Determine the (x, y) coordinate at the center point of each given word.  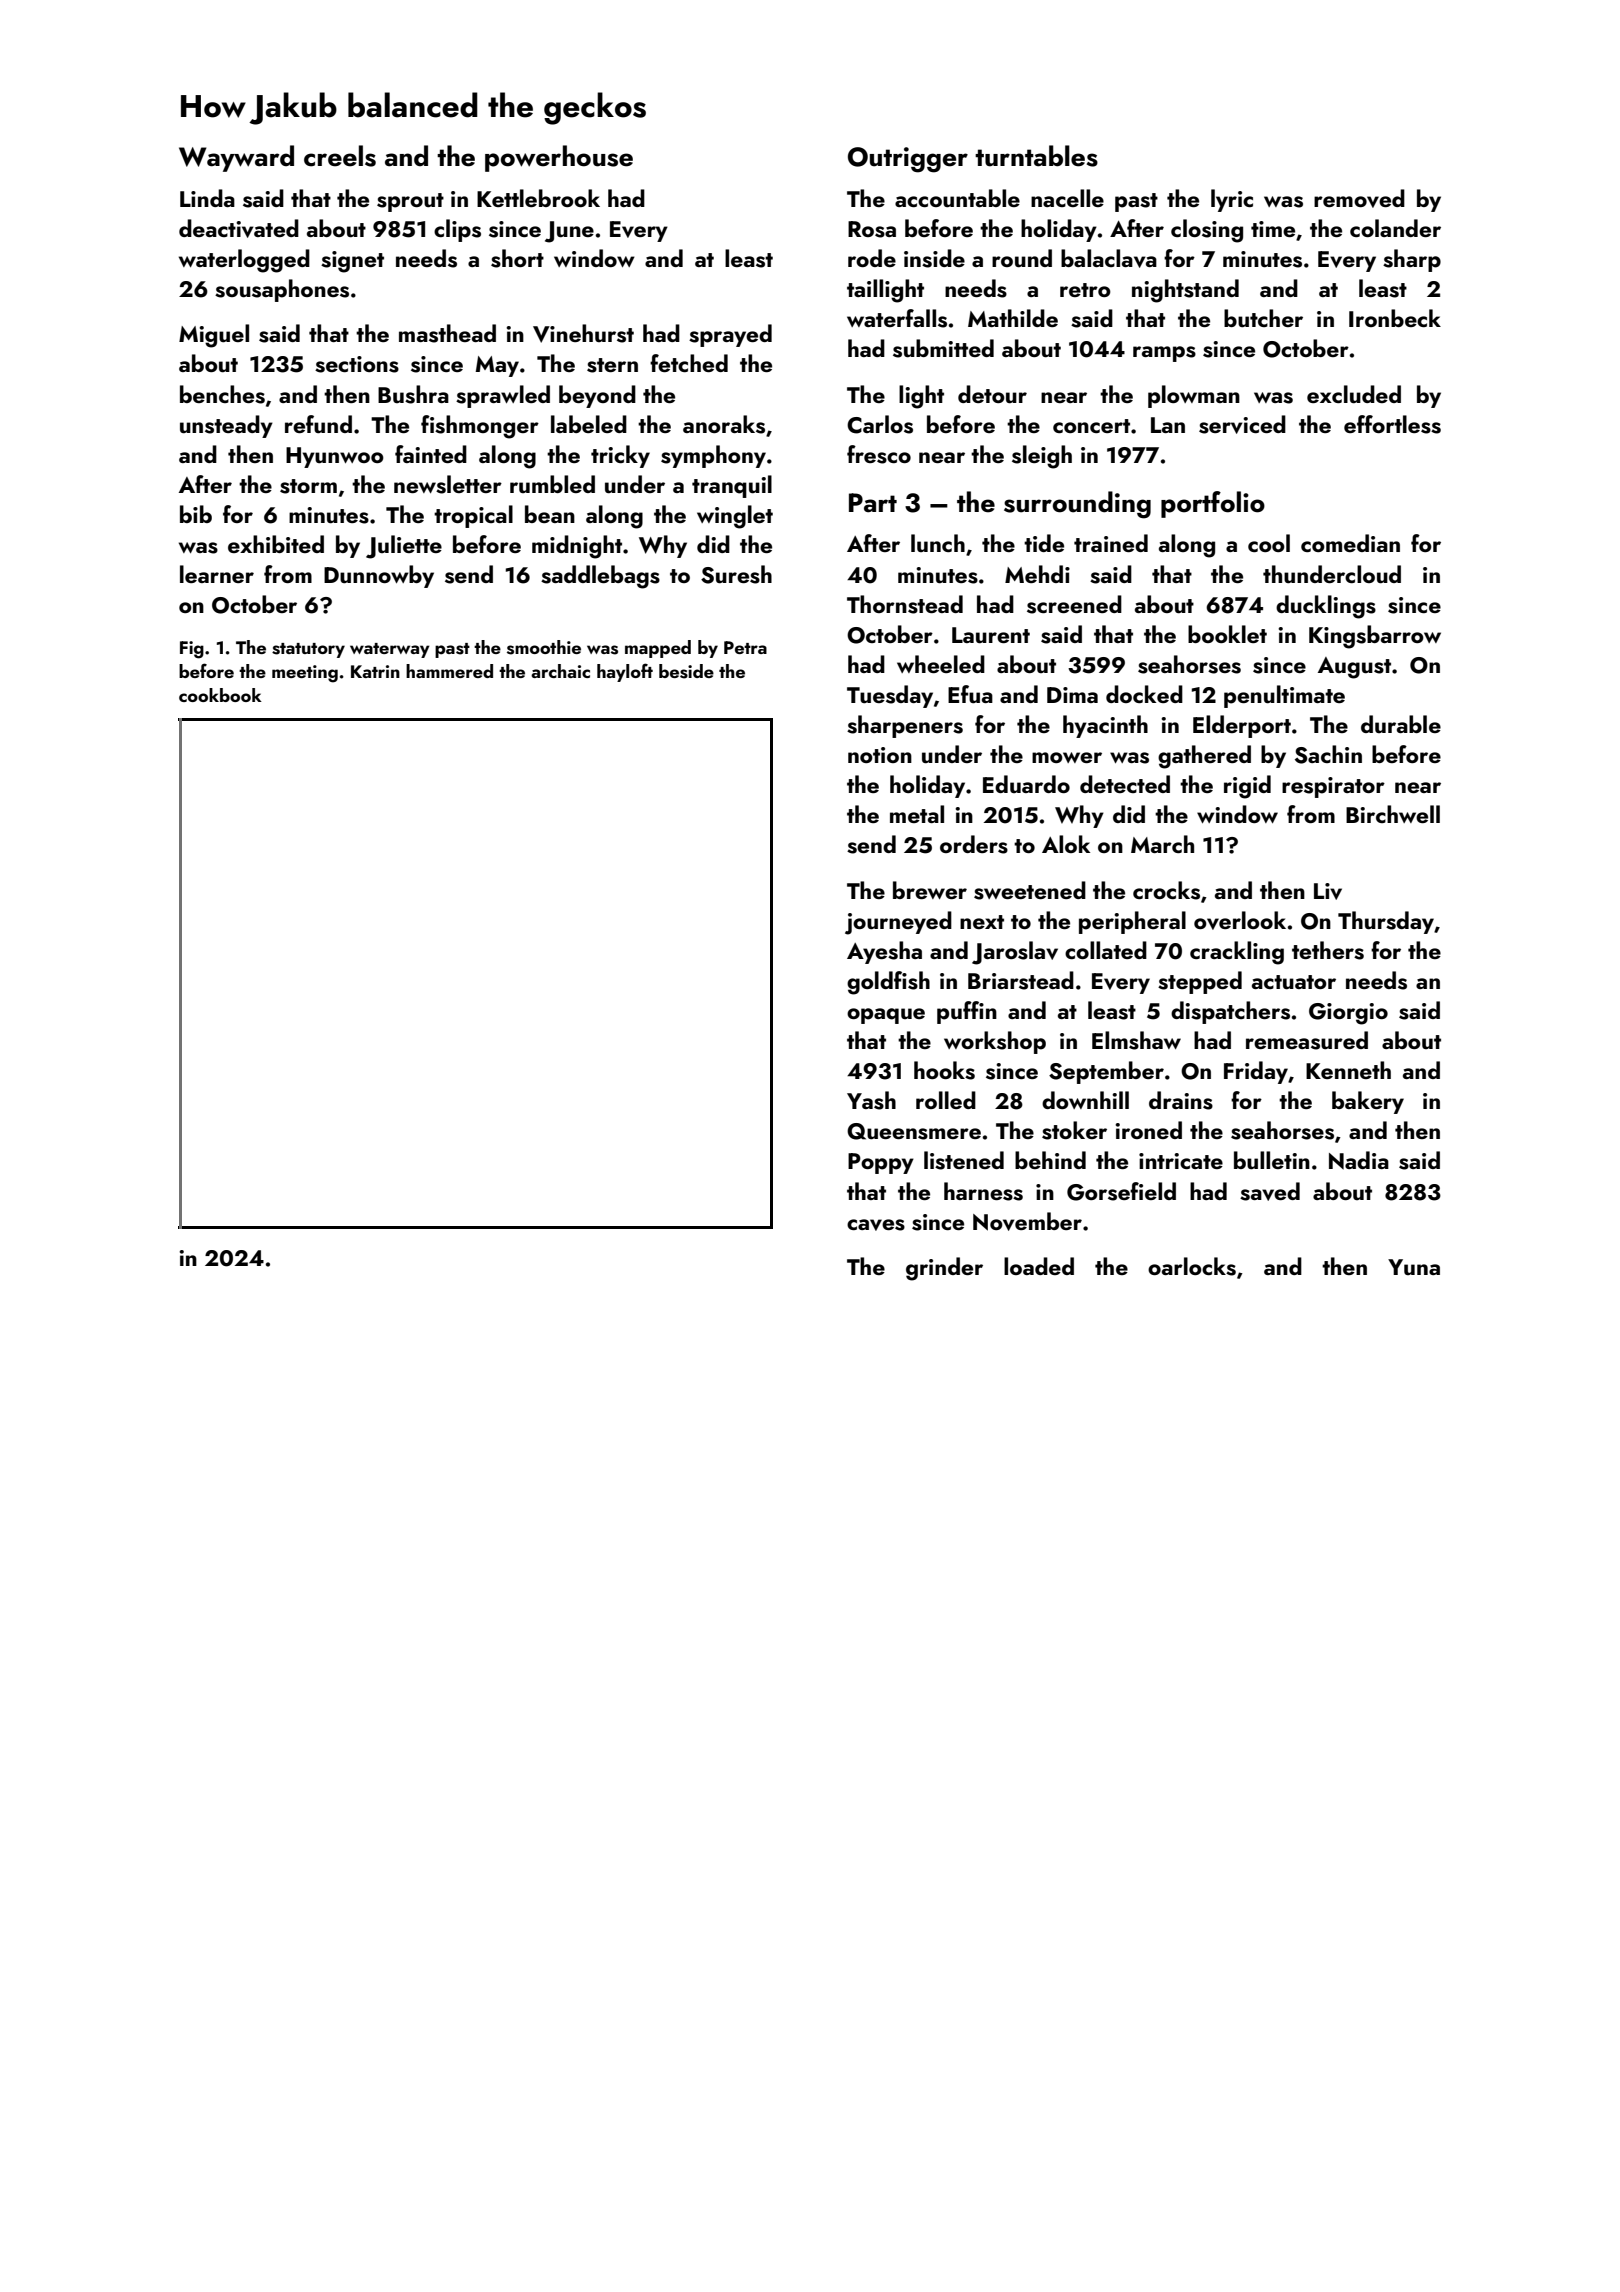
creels (340, 156)
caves (876, 1225)
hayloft (625, 672)
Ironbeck (1395, 318)
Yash (871, 1100)
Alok (1066, 844)
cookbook (220, 695)
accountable (957, 198)
